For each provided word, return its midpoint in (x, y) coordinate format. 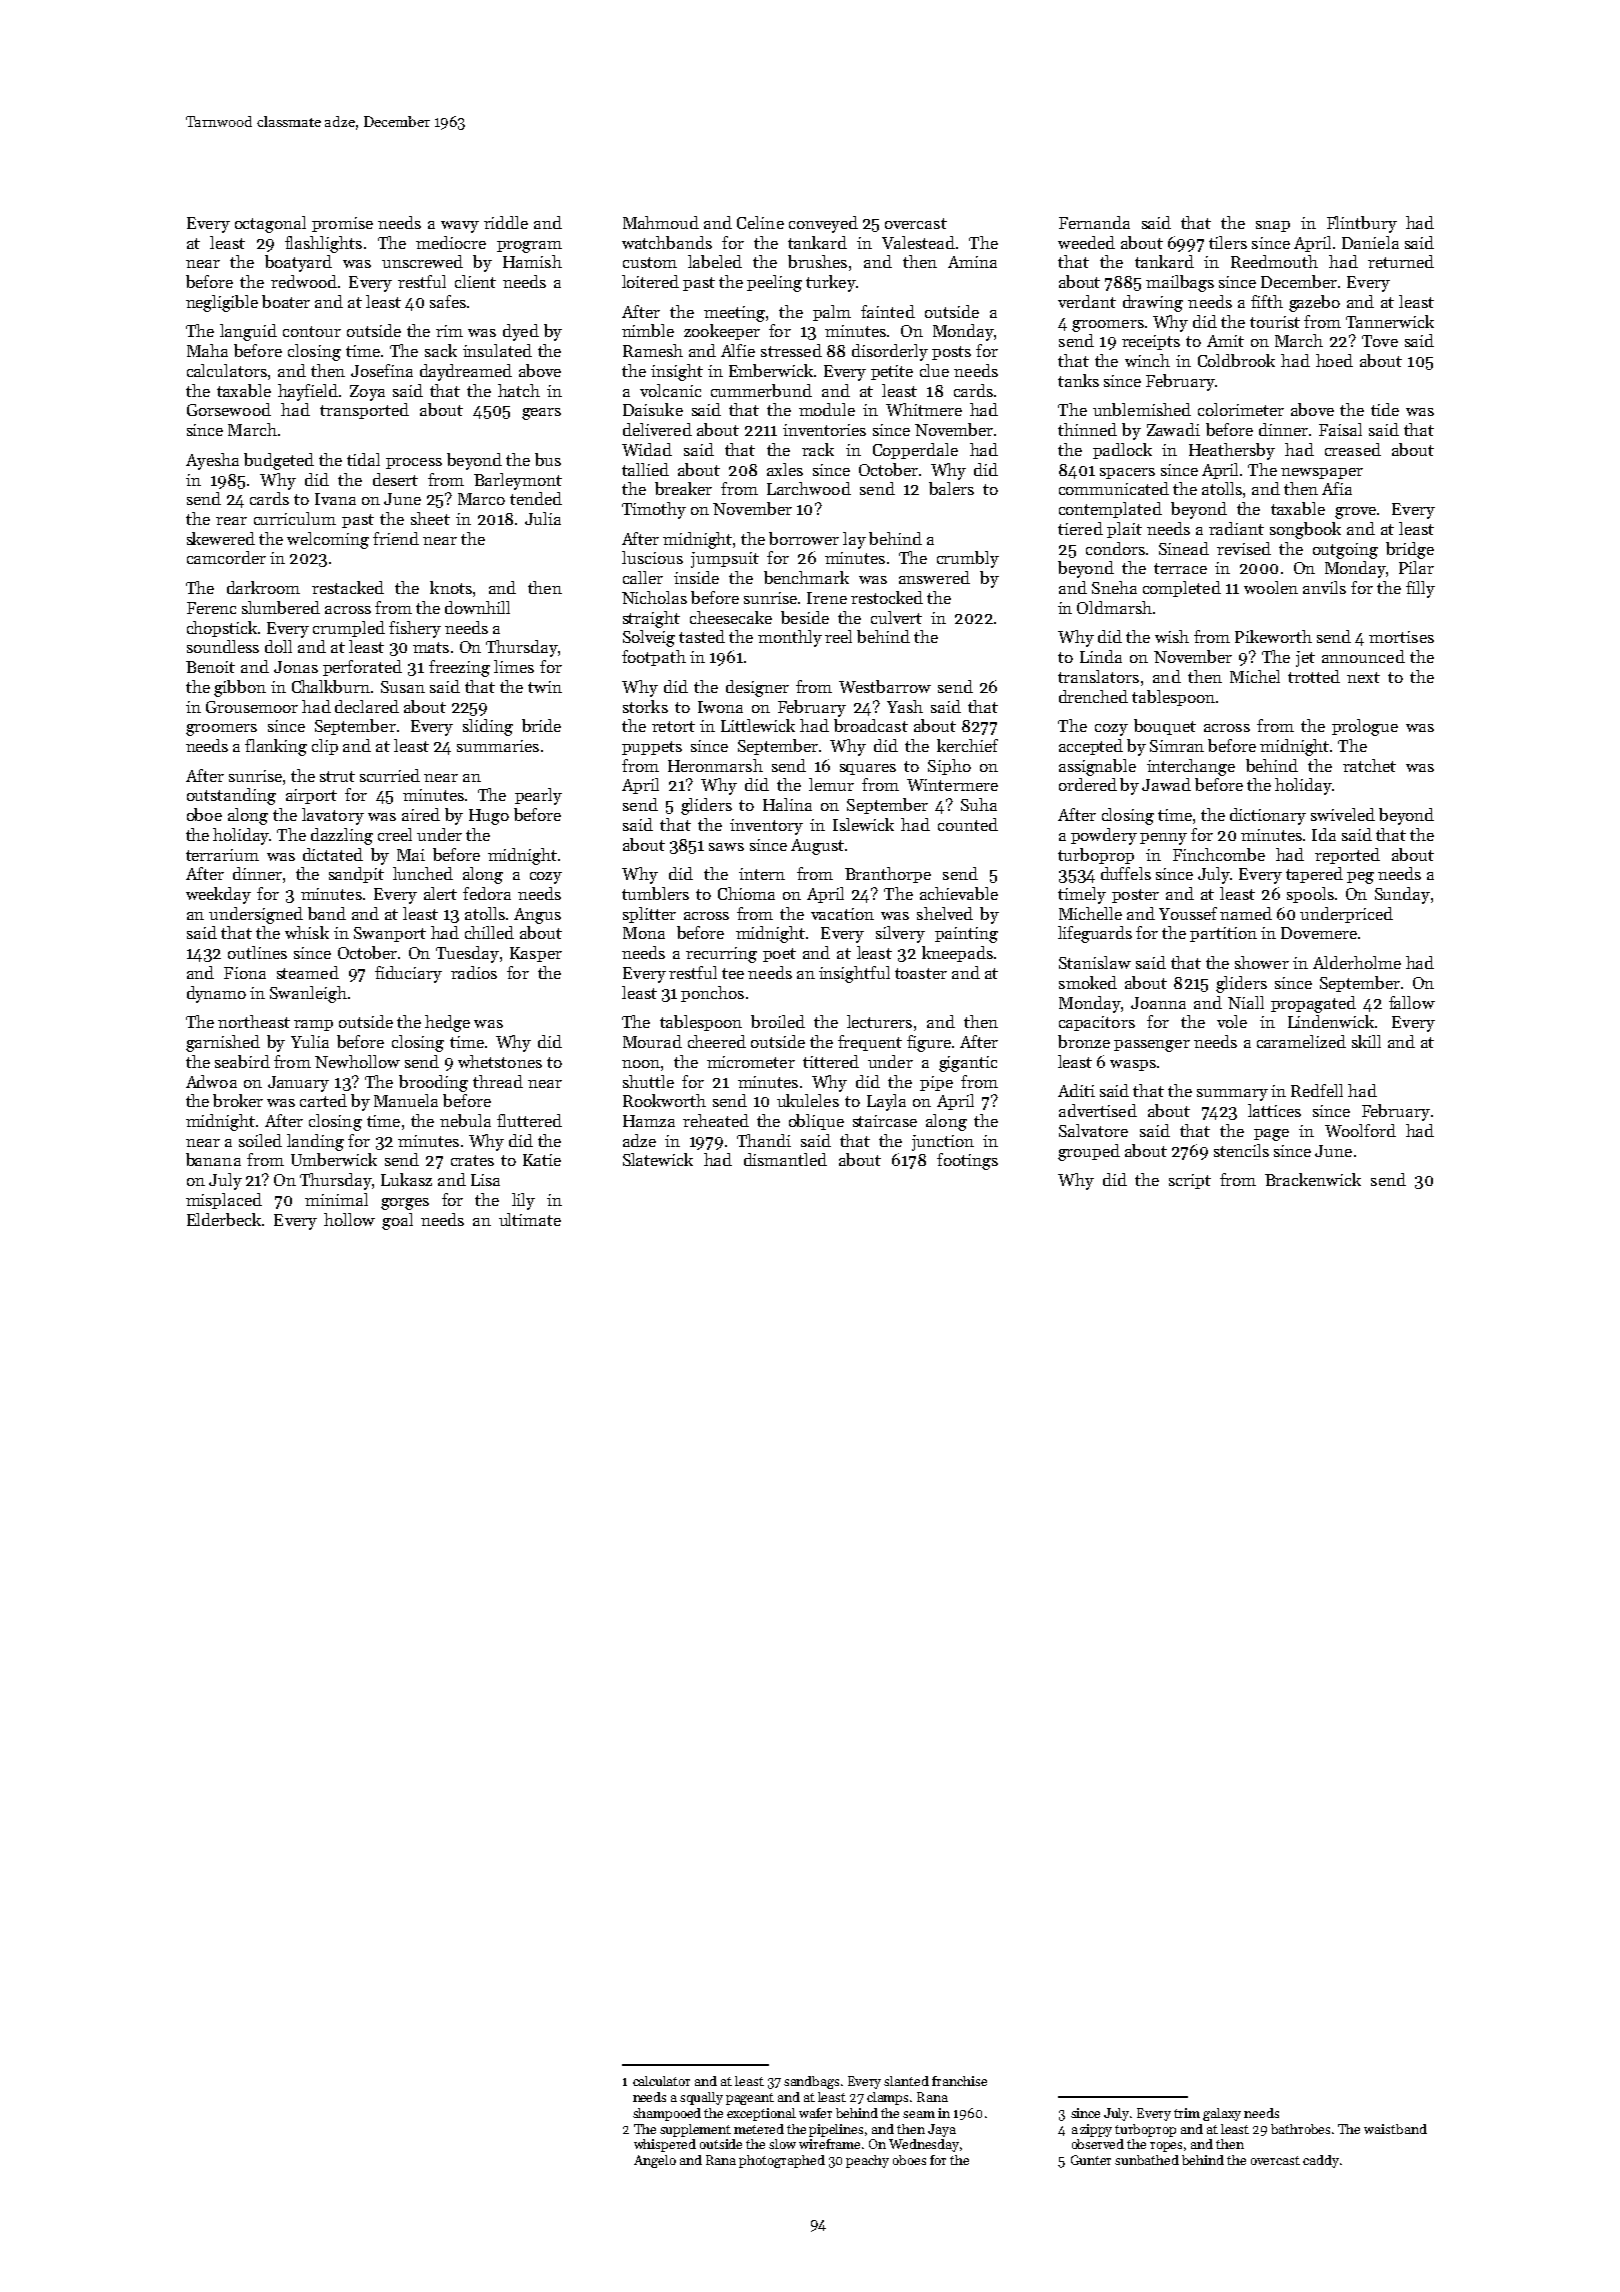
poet (779, 955)
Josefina (382, 370)
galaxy (1222, 2114)
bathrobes (1300, 2129)
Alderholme (1357, 962)
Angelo (655, 2161)
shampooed (667, 2114)
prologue (1365, 727)
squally (701, 2098)
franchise (959, 2081)
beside (805, 617)
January (298, 1084)
